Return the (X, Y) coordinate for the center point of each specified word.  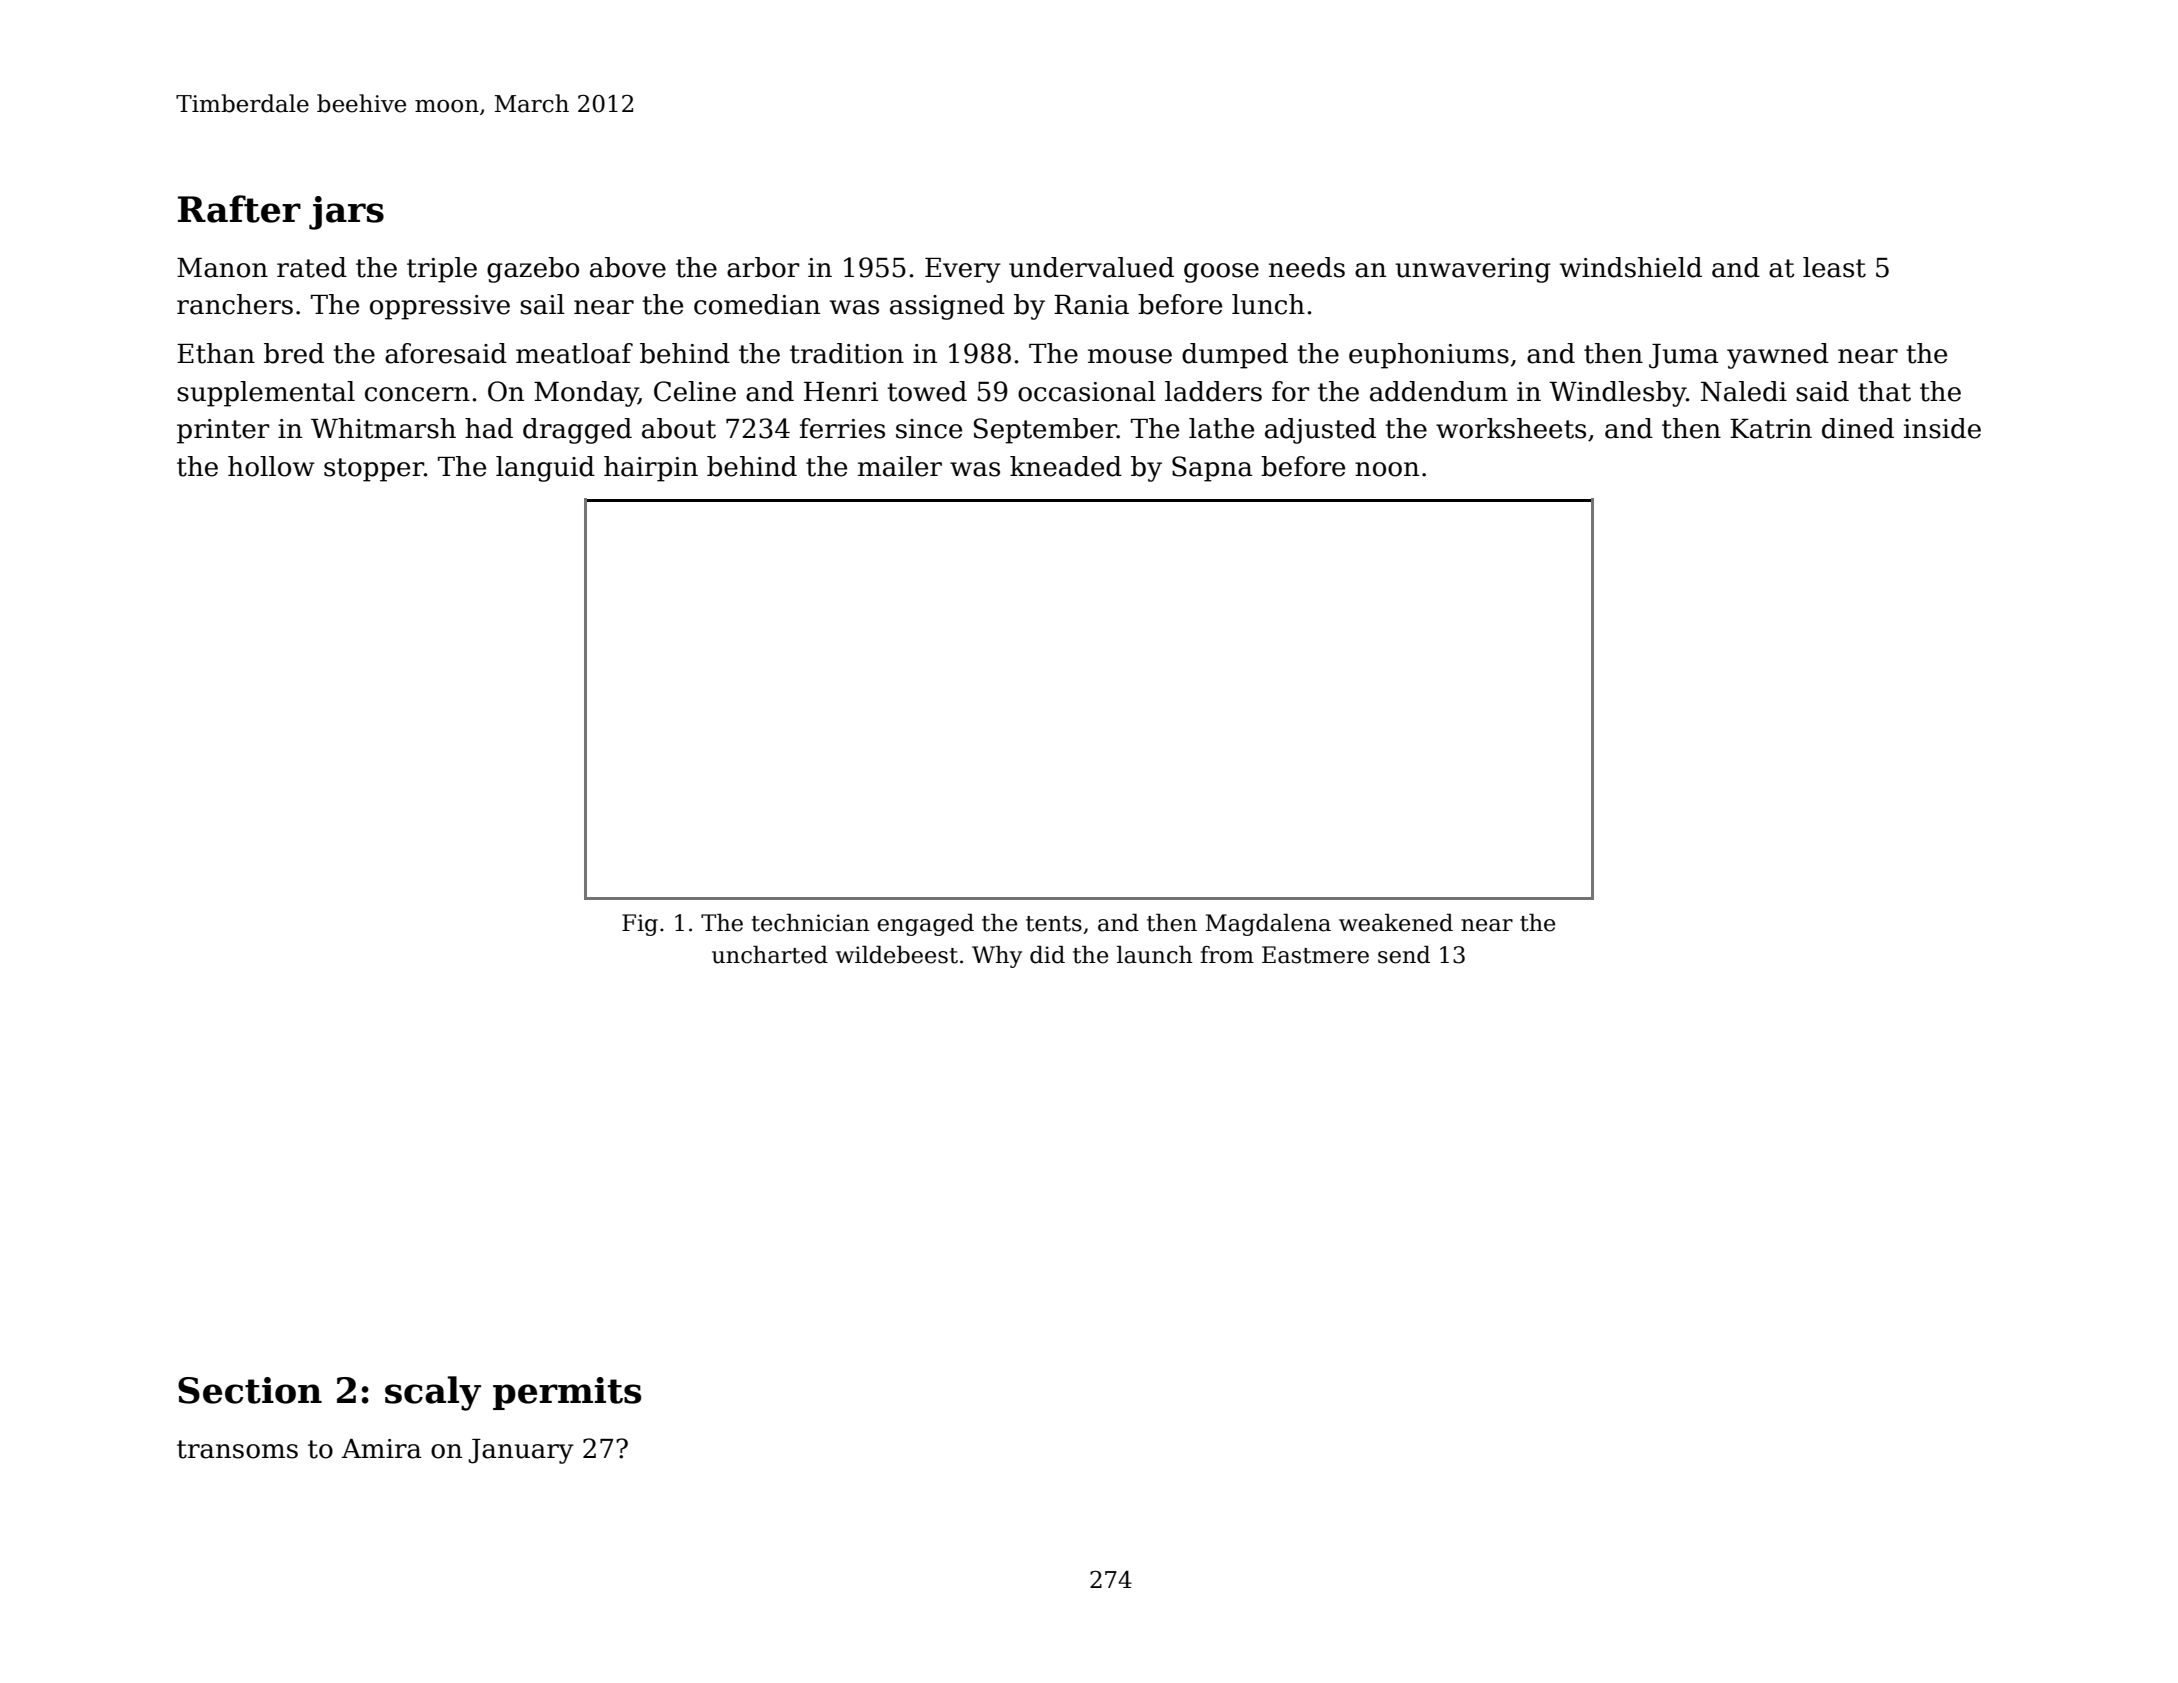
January (521, 1451)
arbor (763, 267)
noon (1387, 469)
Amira (381, 1449)
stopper (374, 470)
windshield (1631, 267)
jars (346, 213)
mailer (900, 466)
